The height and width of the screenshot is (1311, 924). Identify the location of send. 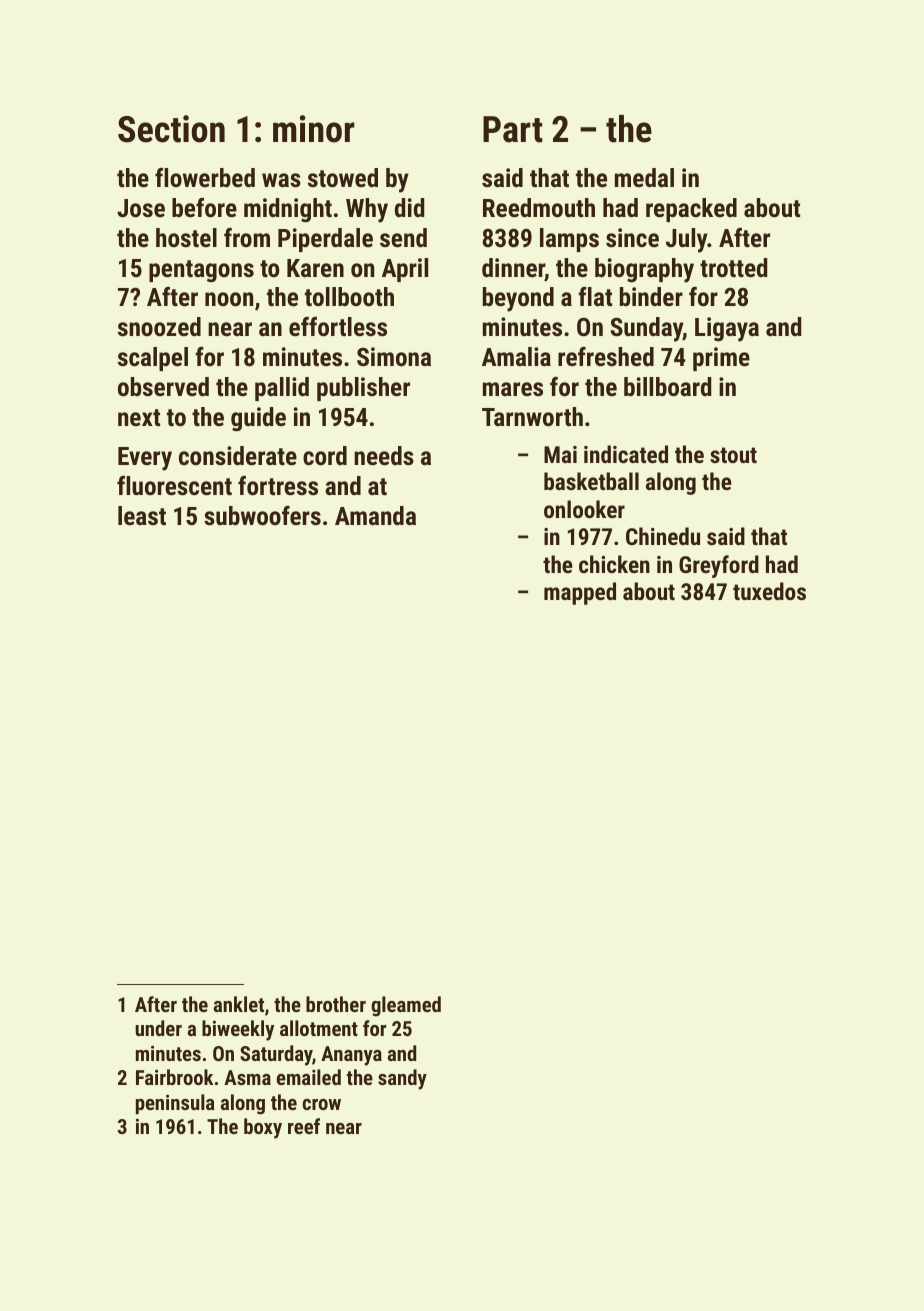
(403, 237).
